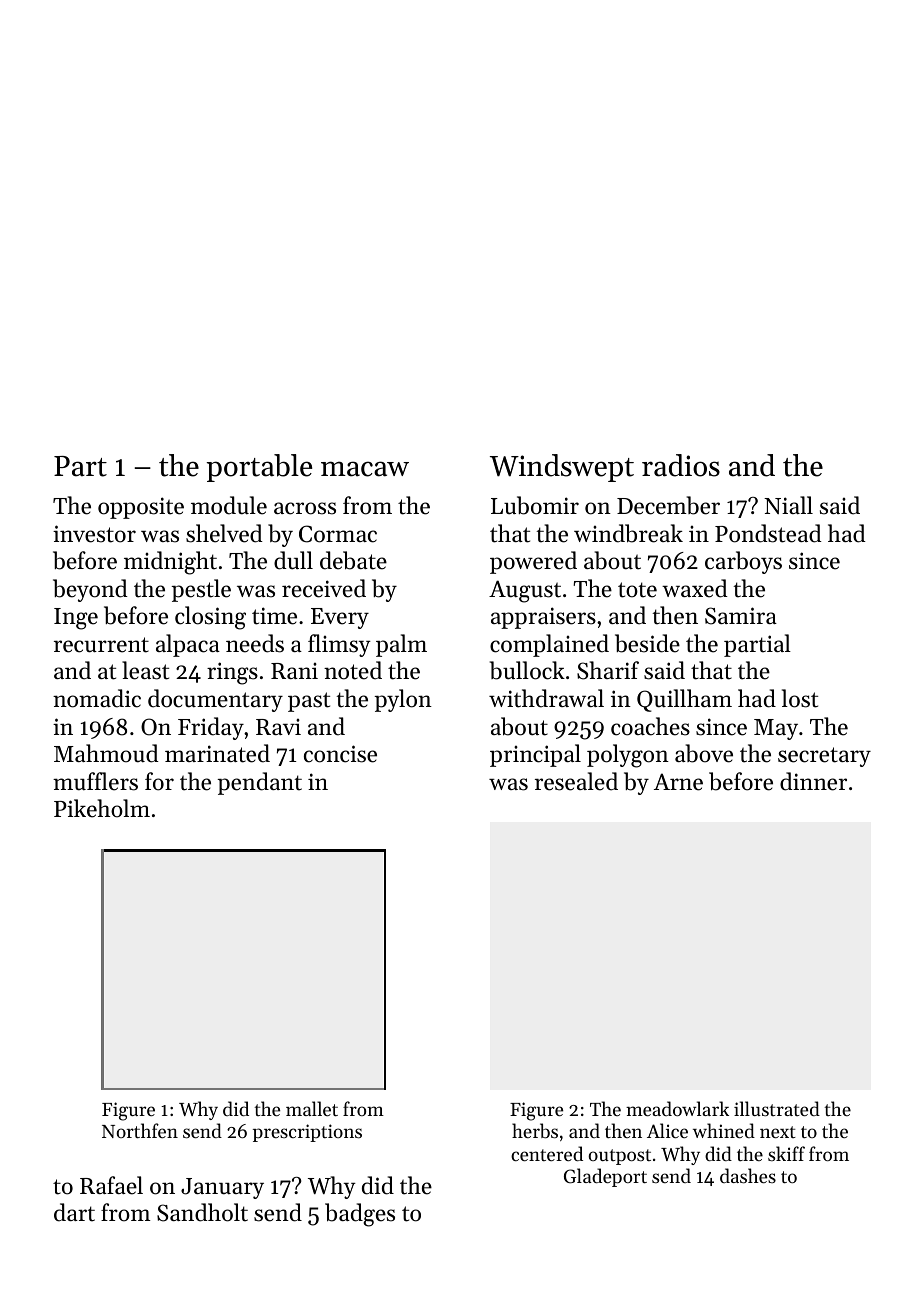 This page has height=1311, width=924. What do you see at coordinates (259, 783) in the page?
I see `pendant` at bounding box center [259, 783].
